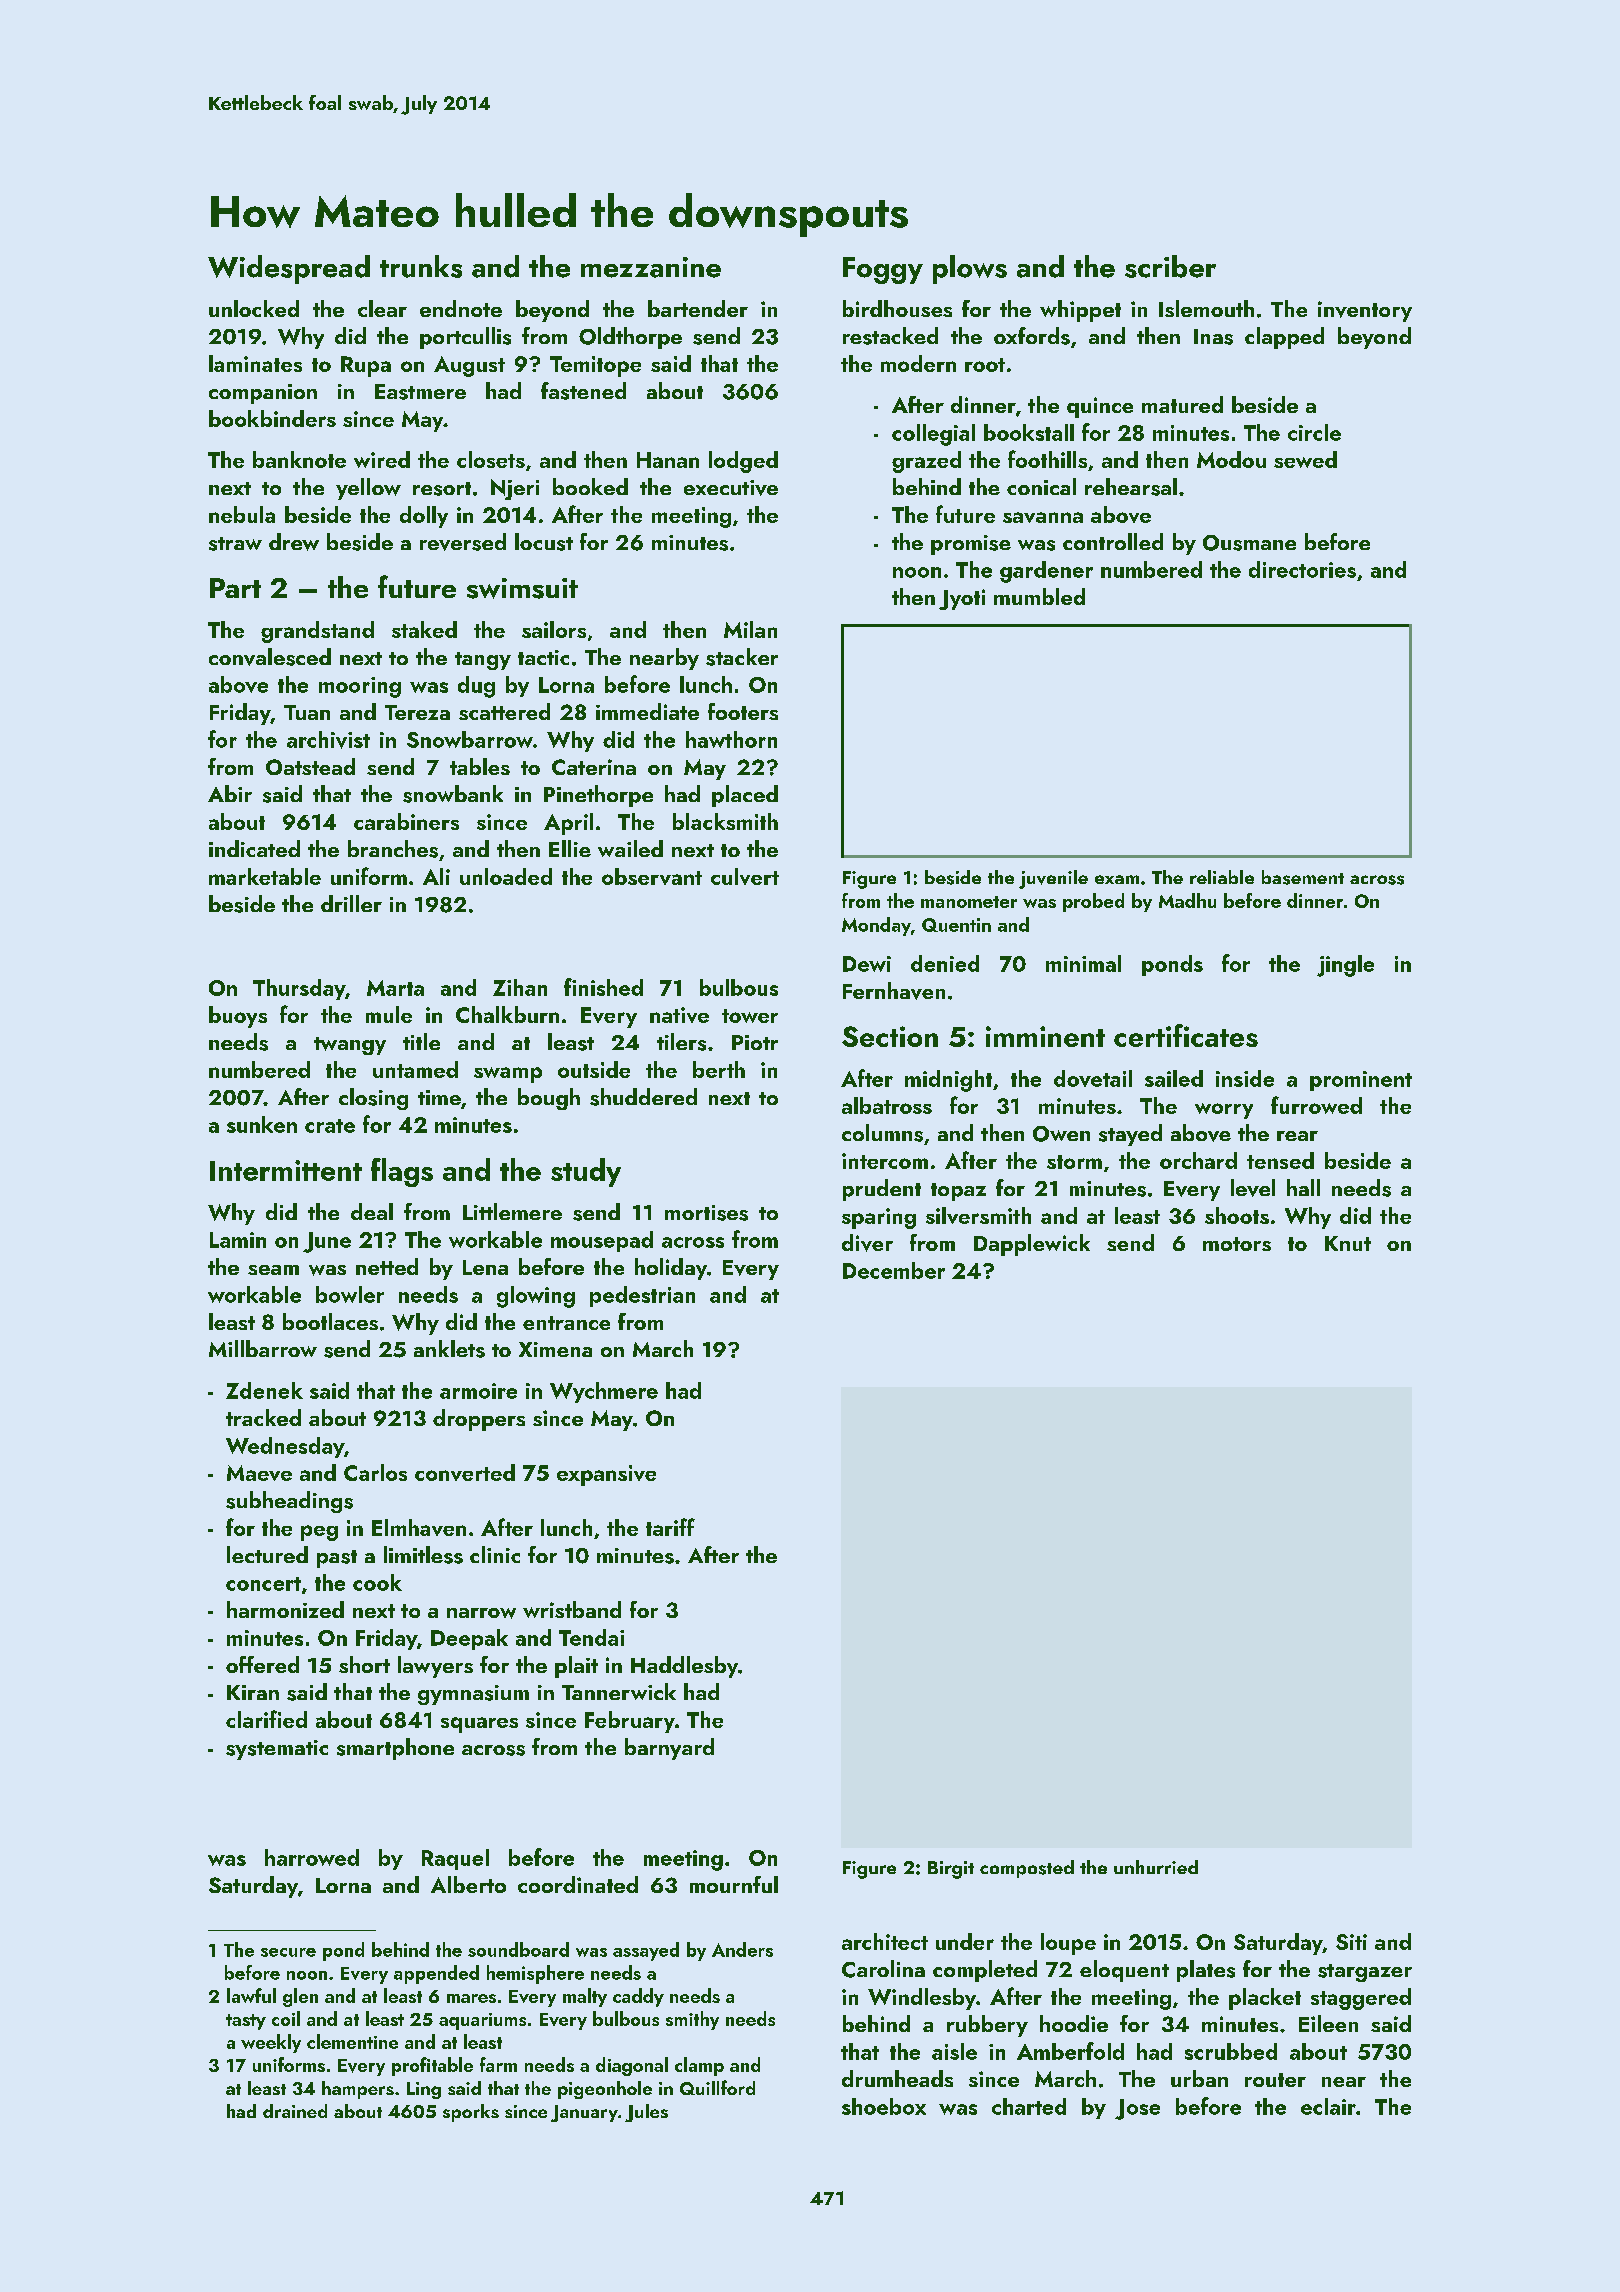 Image resolution: width=1620 pixels, height=2292 pixels. What do you see at coordinates (1348, 1243) in the image?
I see `Knut` at bounding box center [1348, 1243].
